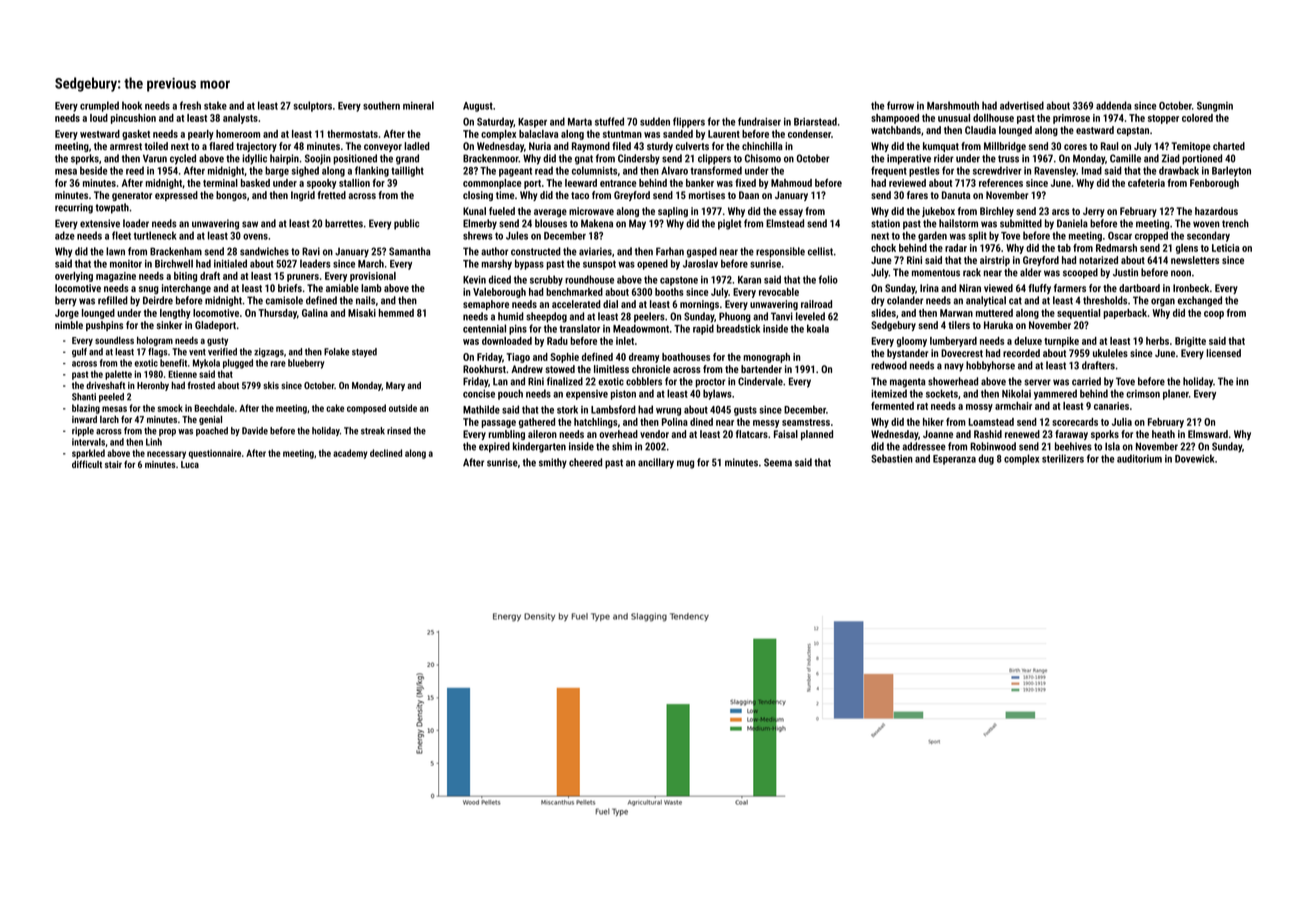  What do you see at coordinates (609, 121) in the screenshot?
I see `stuffed` at bounding box center [609, 121].
